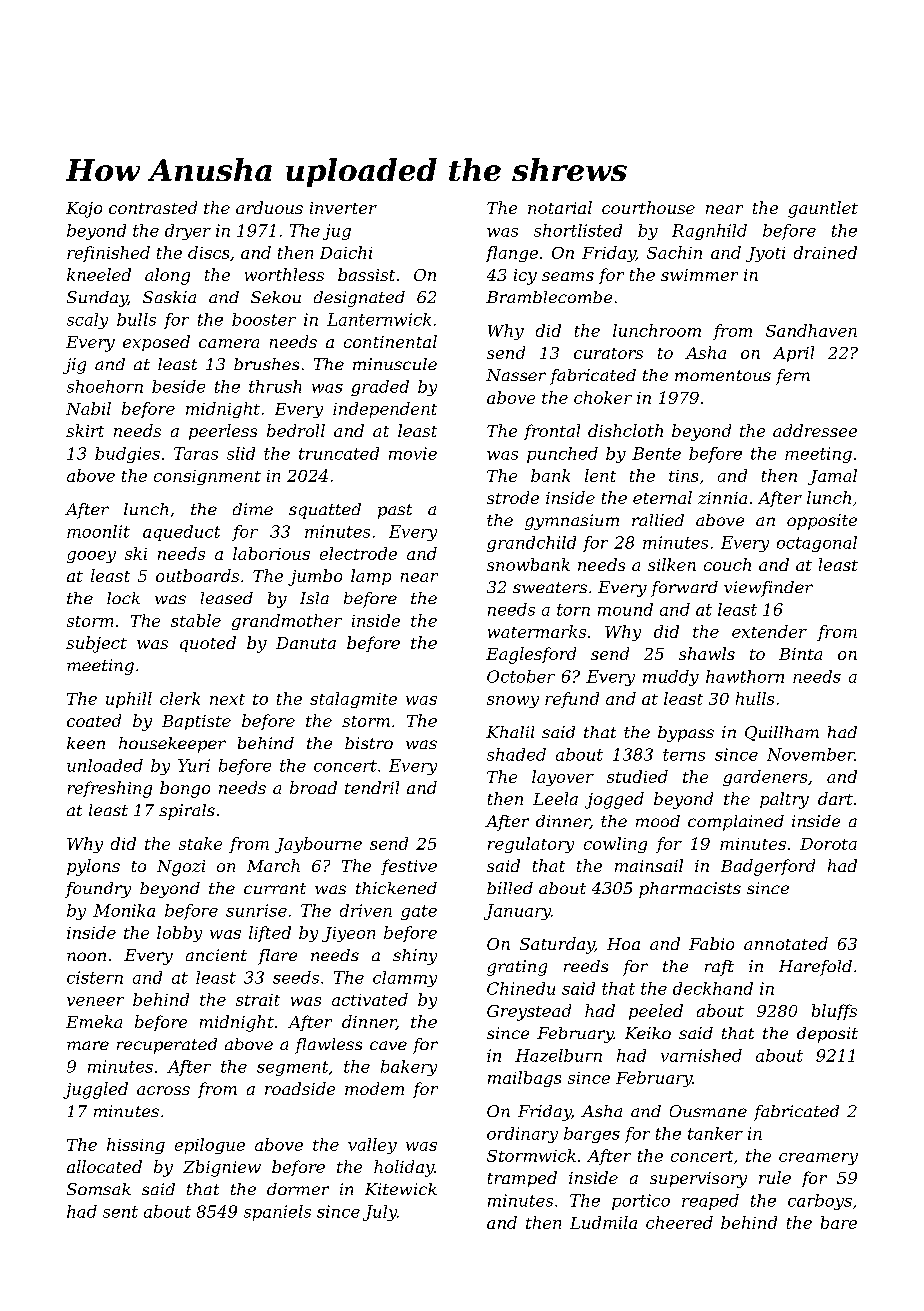 The width and height of the page is (924, 1311). I want to click on October, so click(521, 676).
